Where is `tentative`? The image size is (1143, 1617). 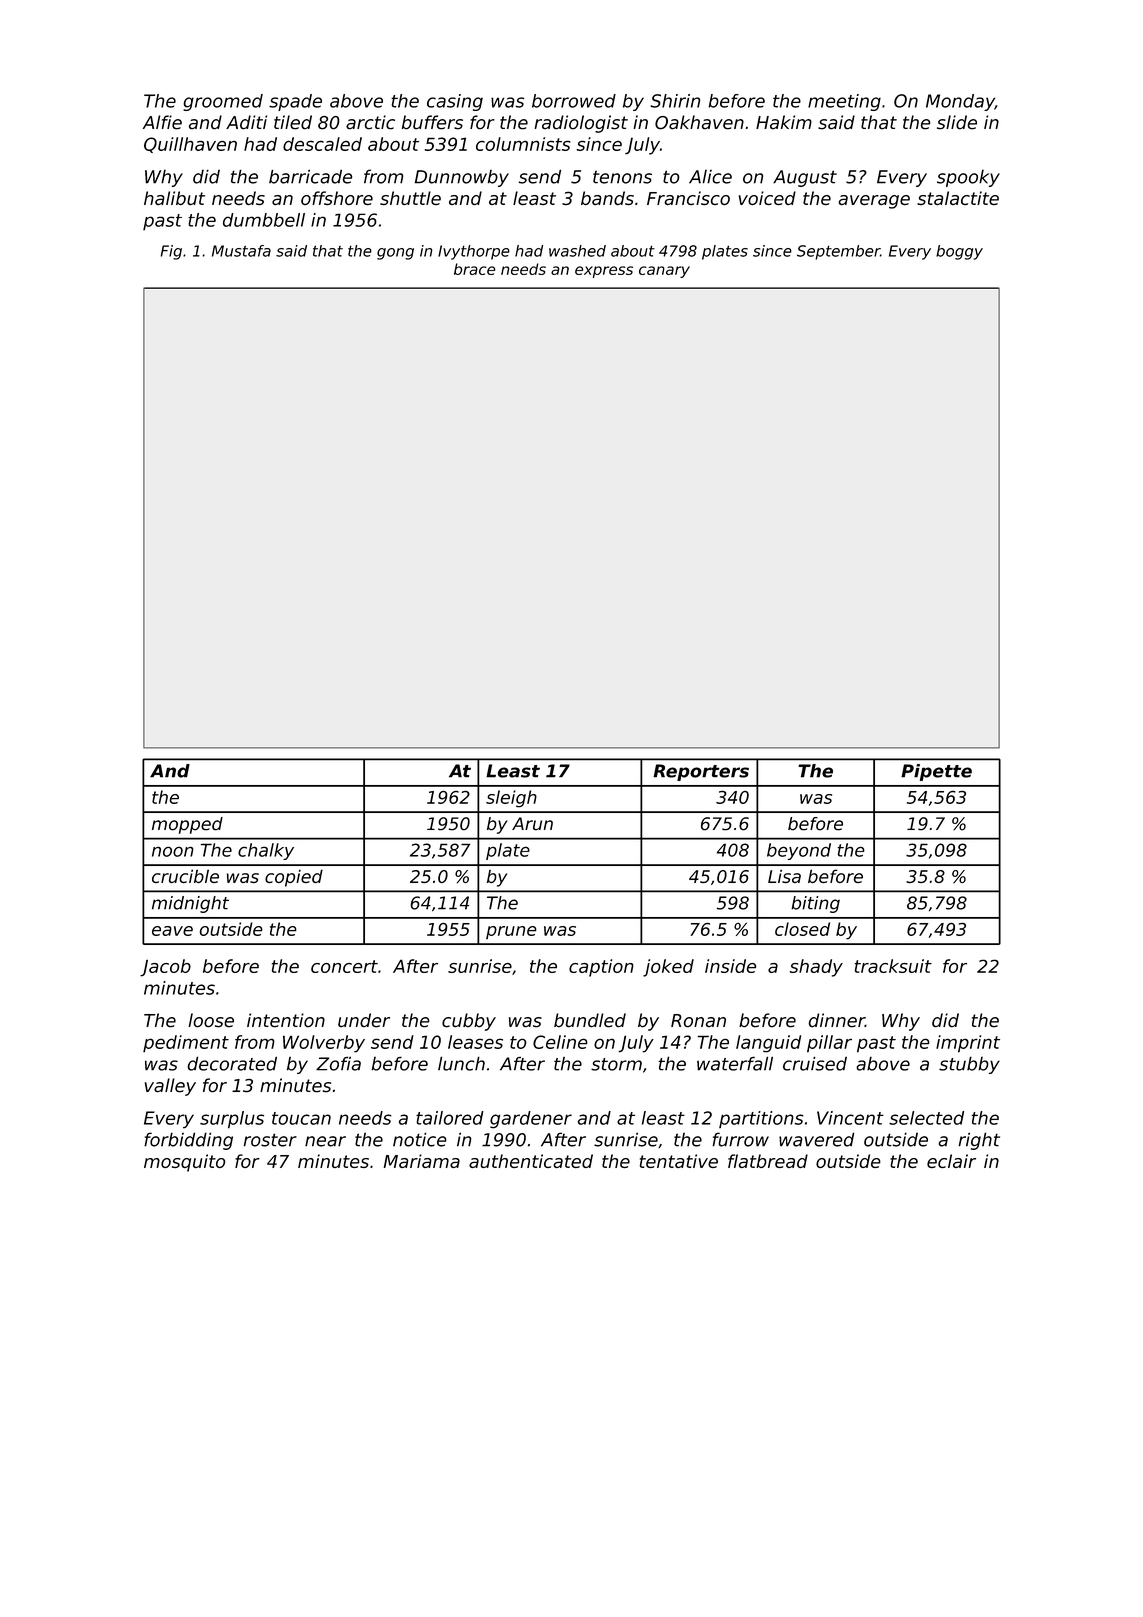 tentative is located at coordinates (679, 1161).
